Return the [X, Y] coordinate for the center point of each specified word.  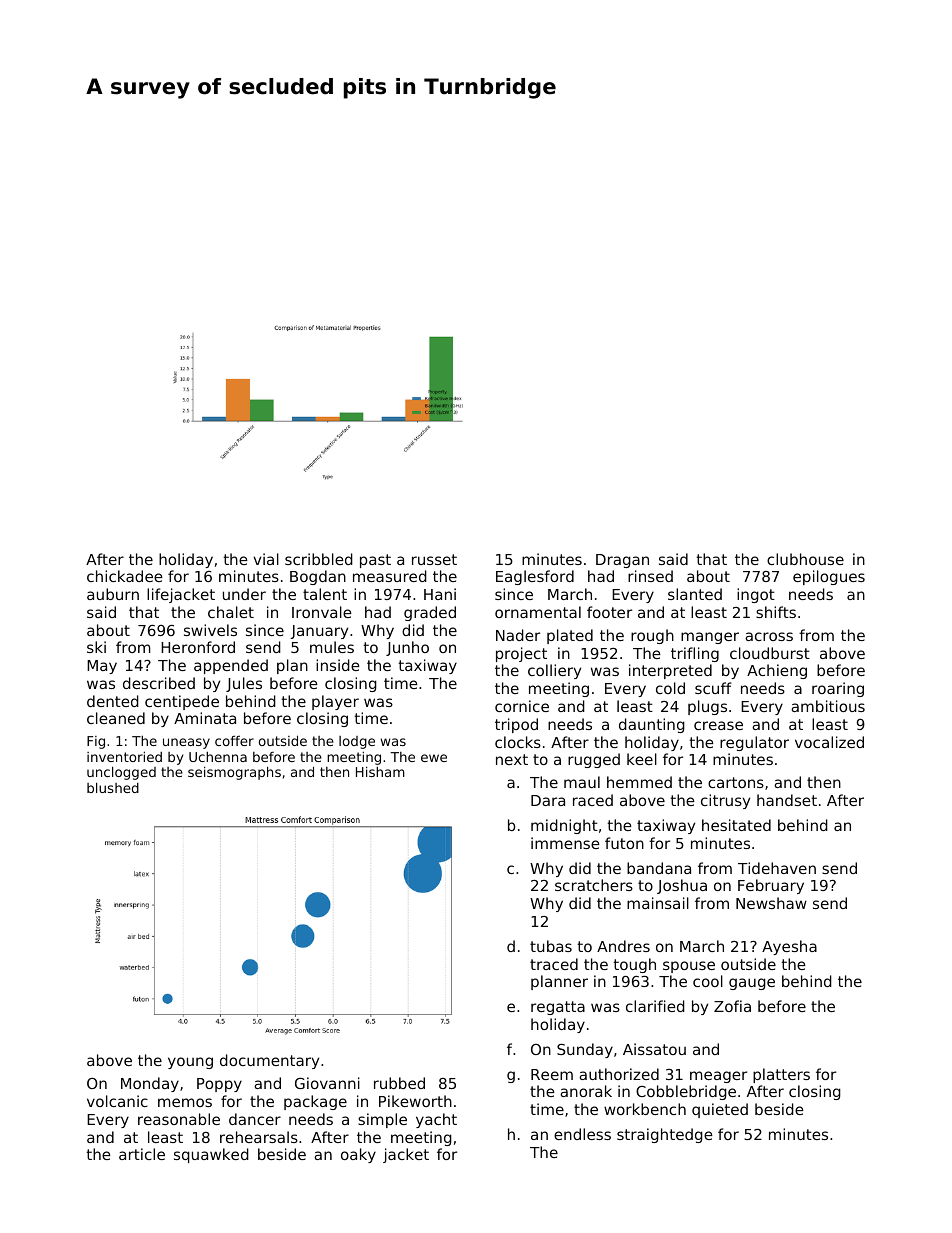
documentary [269, 1061]
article [142, 1154]
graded [430, 613]
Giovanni [327, 1083]
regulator [754, 743]
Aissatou [654, 1049]
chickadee [125, 576]
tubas [551, 946]
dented [113, 701]
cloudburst [770, 653]
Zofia [732, 1006]
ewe [434, 758]
